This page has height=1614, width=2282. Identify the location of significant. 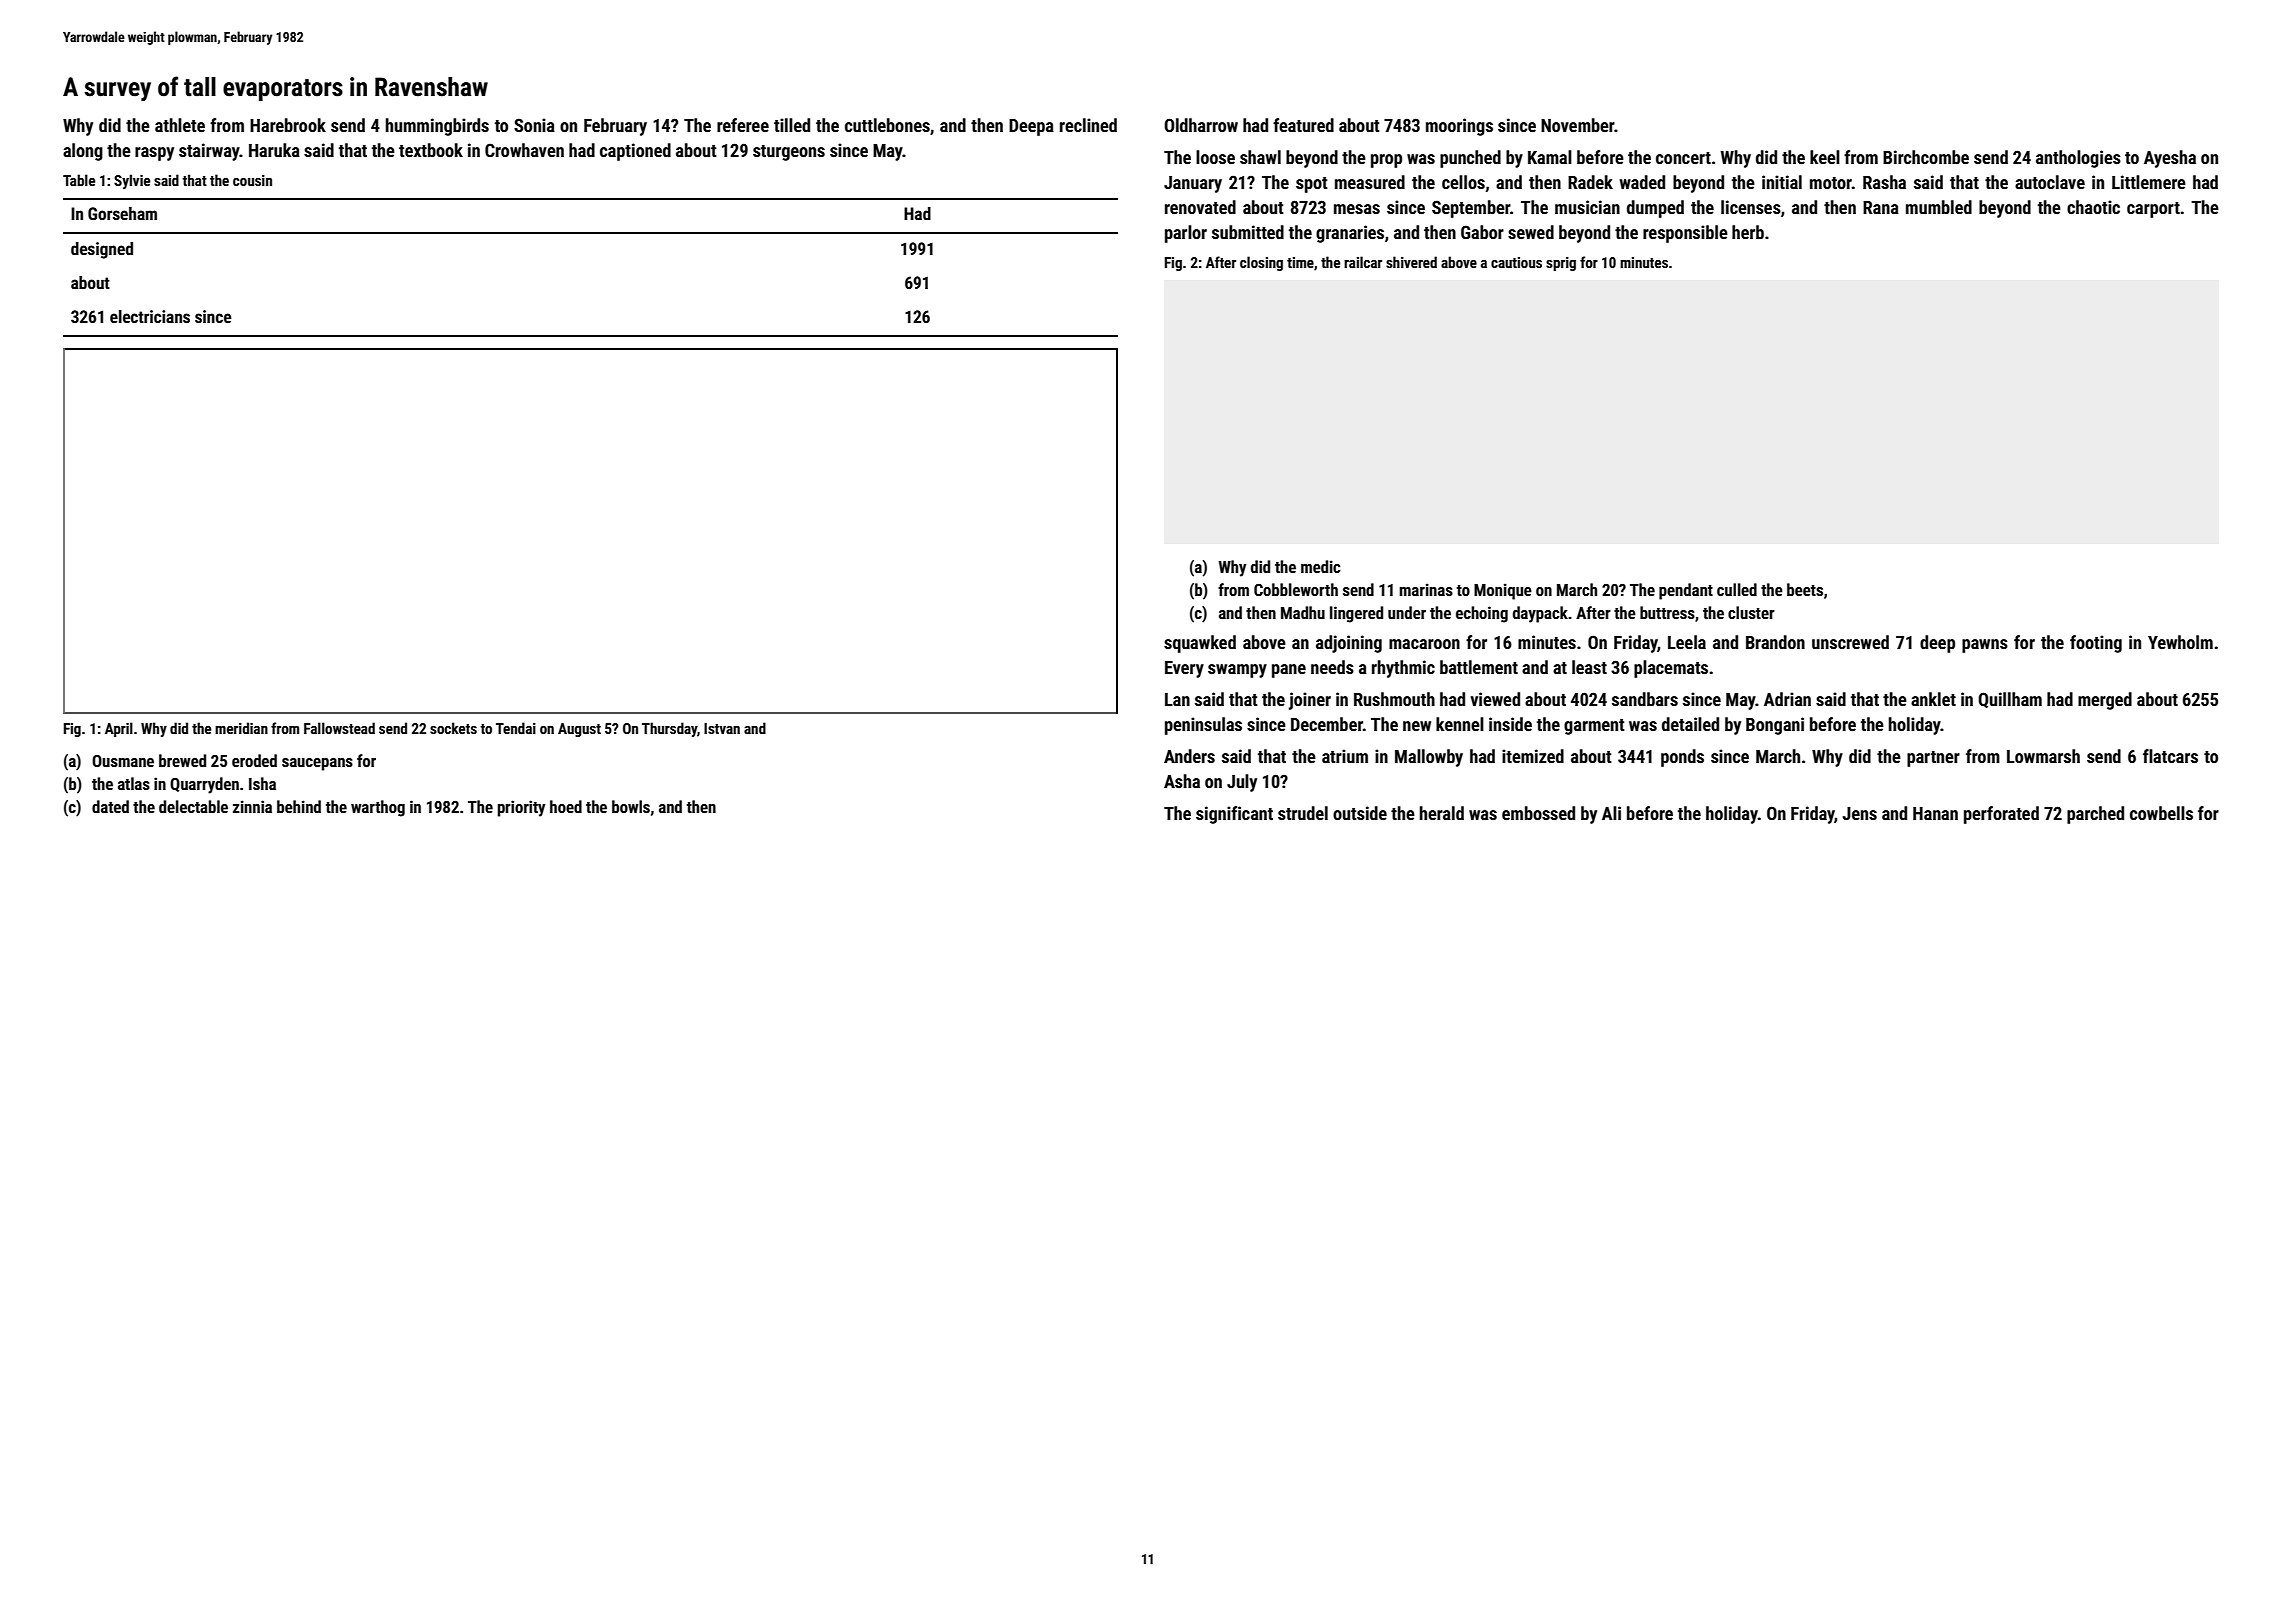
(1234, 815).
